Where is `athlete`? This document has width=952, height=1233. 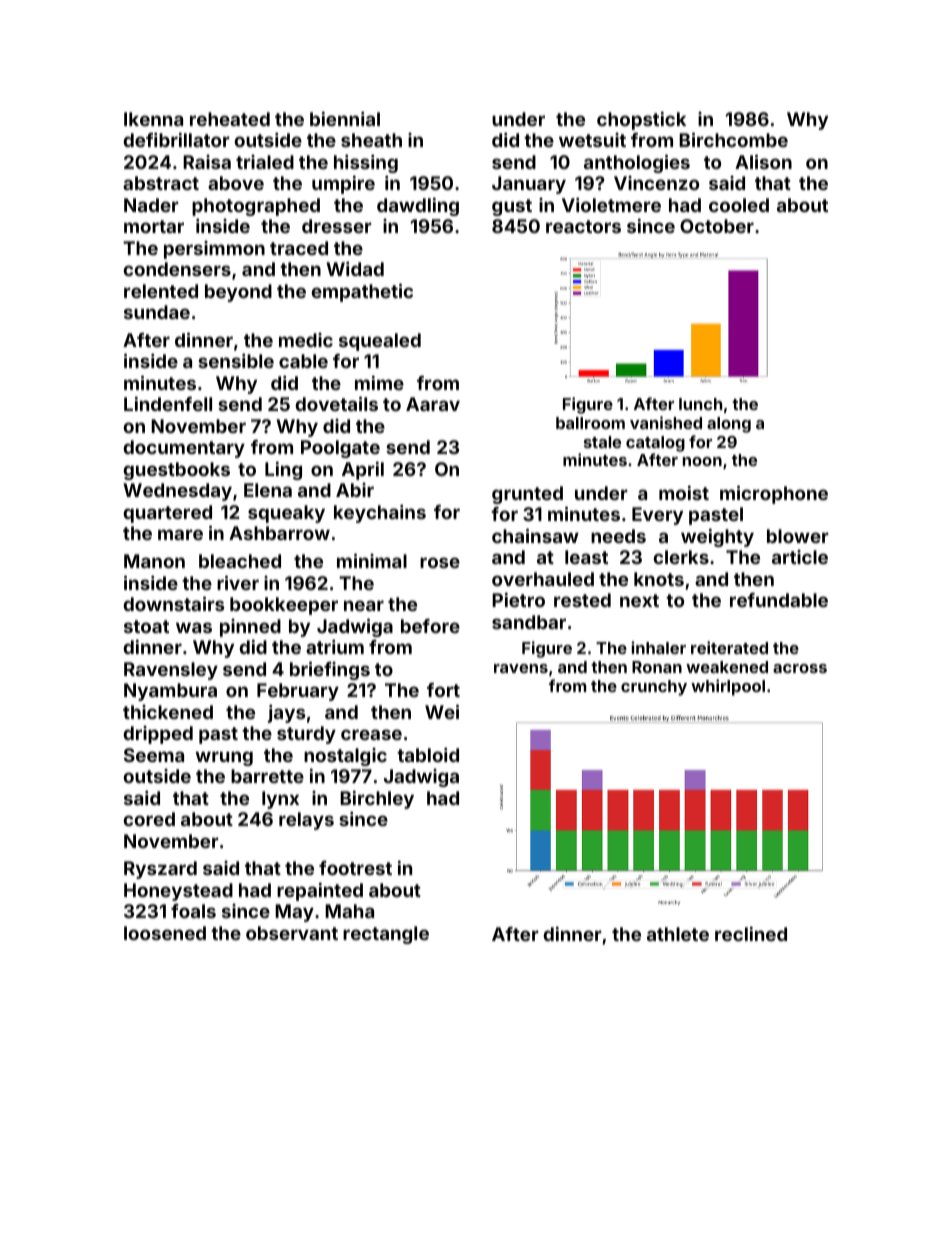 athlete is located at coordinates (678, 934).
